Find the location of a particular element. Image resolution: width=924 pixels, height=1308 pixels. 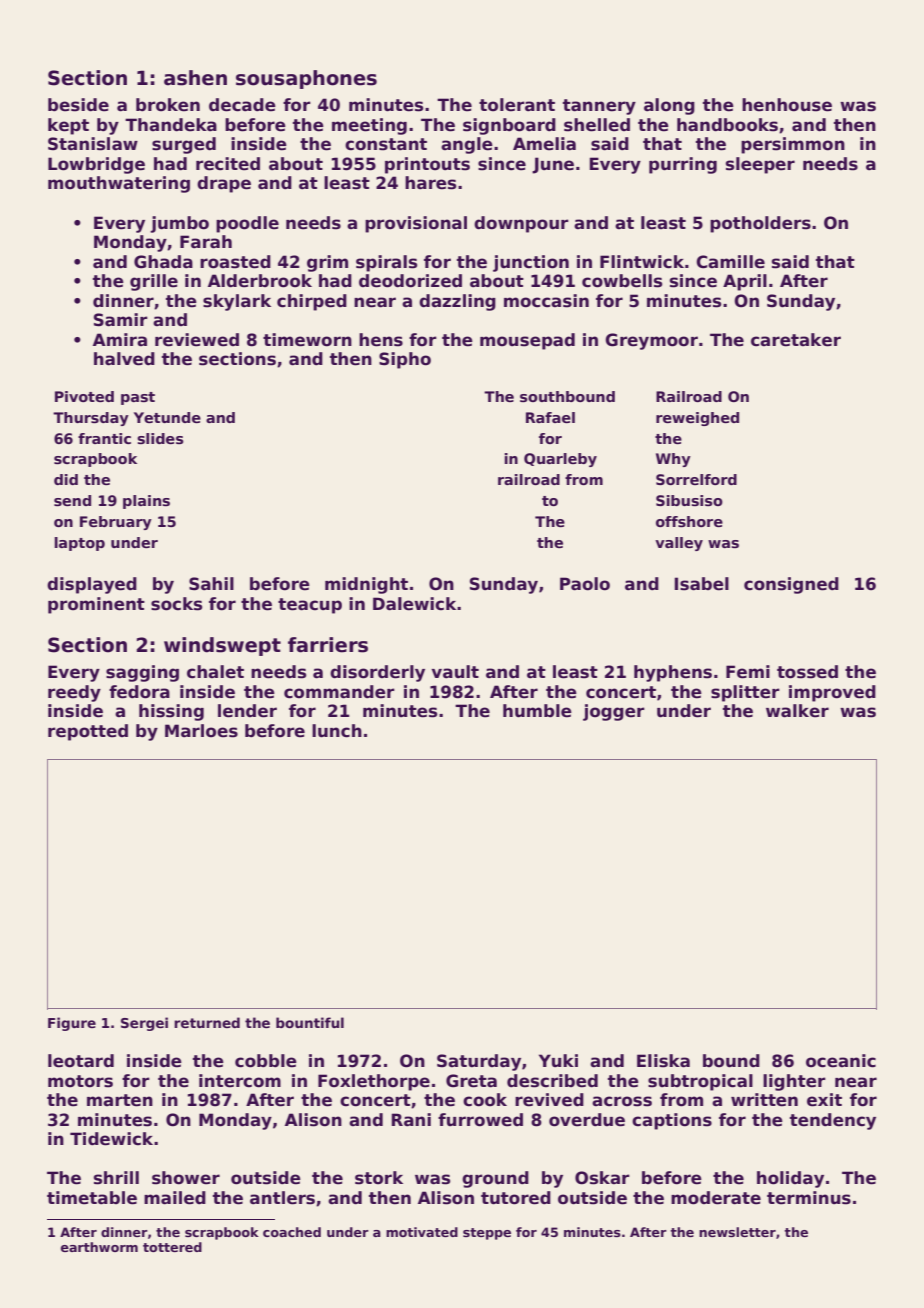

Marloes is located at coordinates (201, 731).
